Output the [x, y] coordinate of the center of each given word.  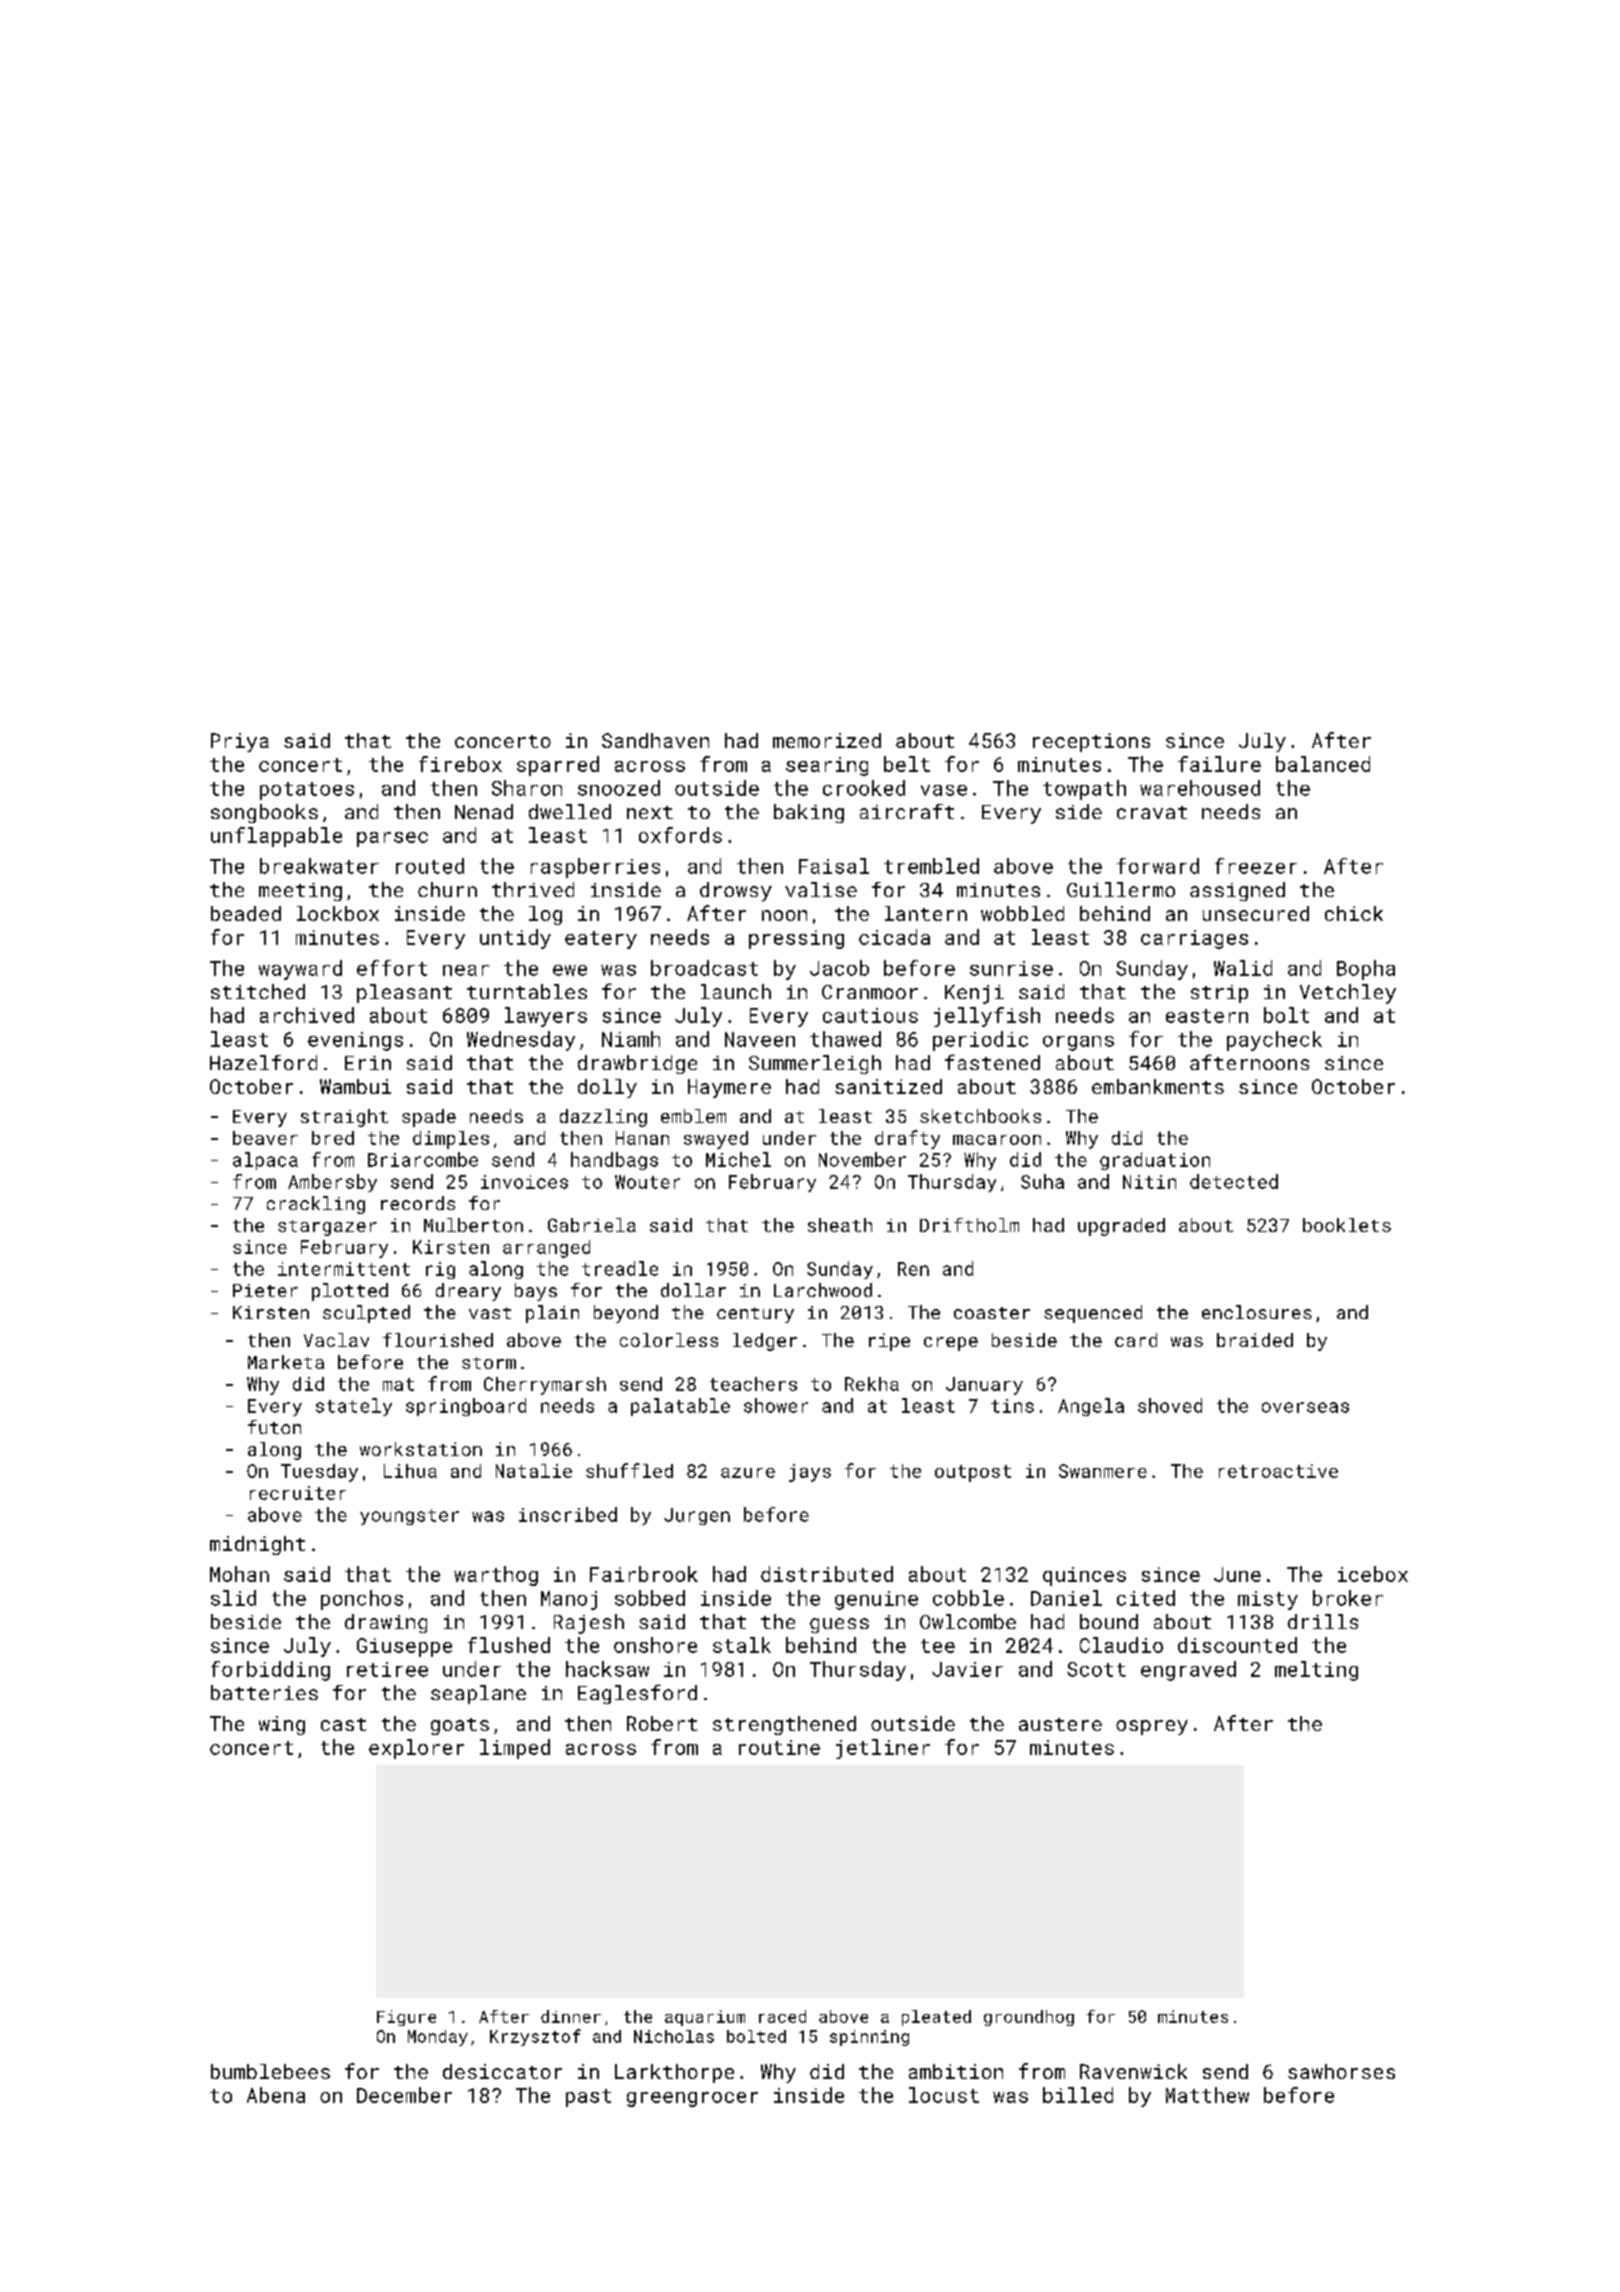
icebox [1373, 1574]
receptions [1091, 742]
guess [839, 1625]
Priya [240, 742]
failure [1219, 764]
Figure [406, 2018]
